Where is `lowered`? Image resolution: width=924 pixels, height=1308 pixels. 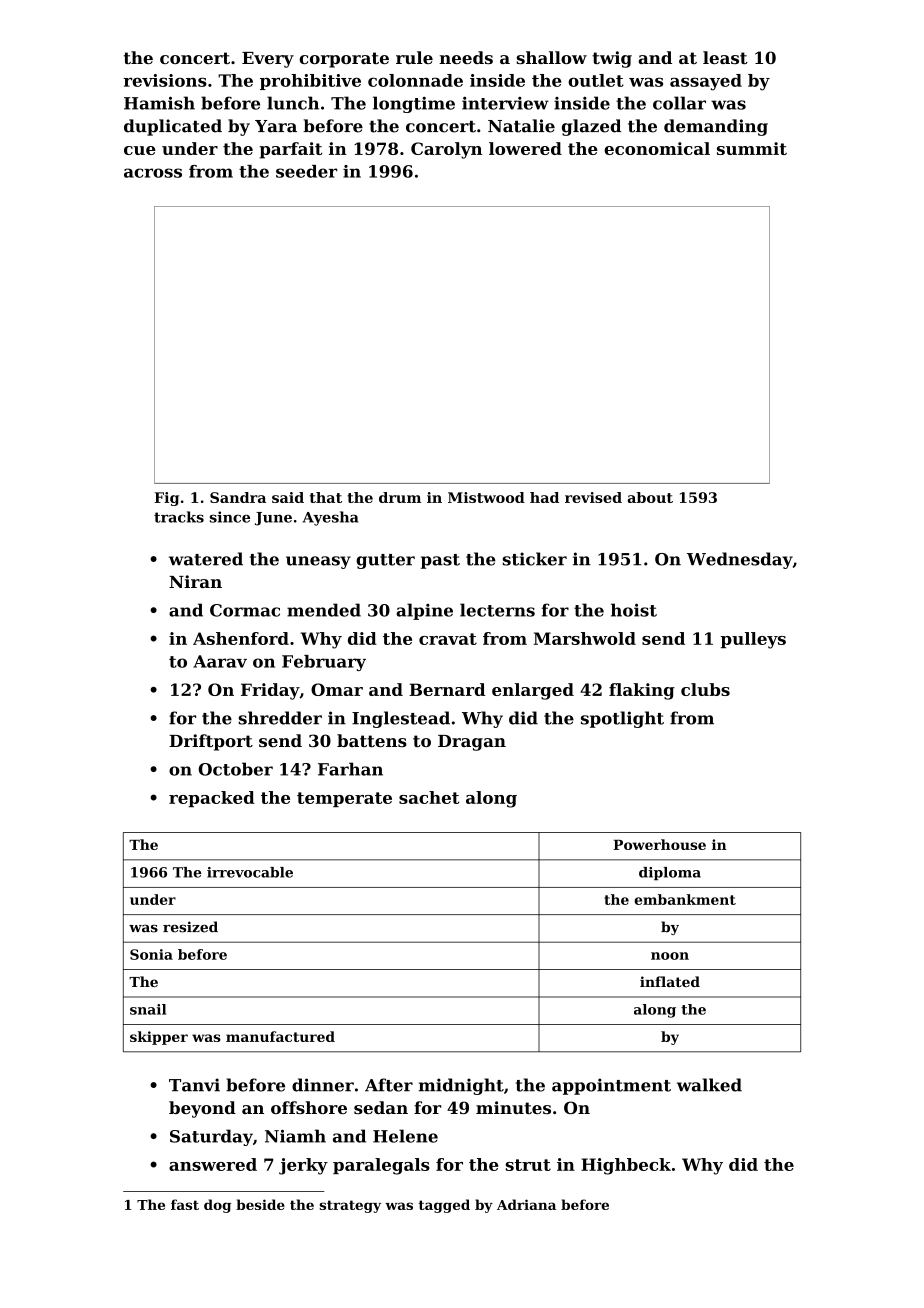
lowered is located at coordinates (525, 148).
